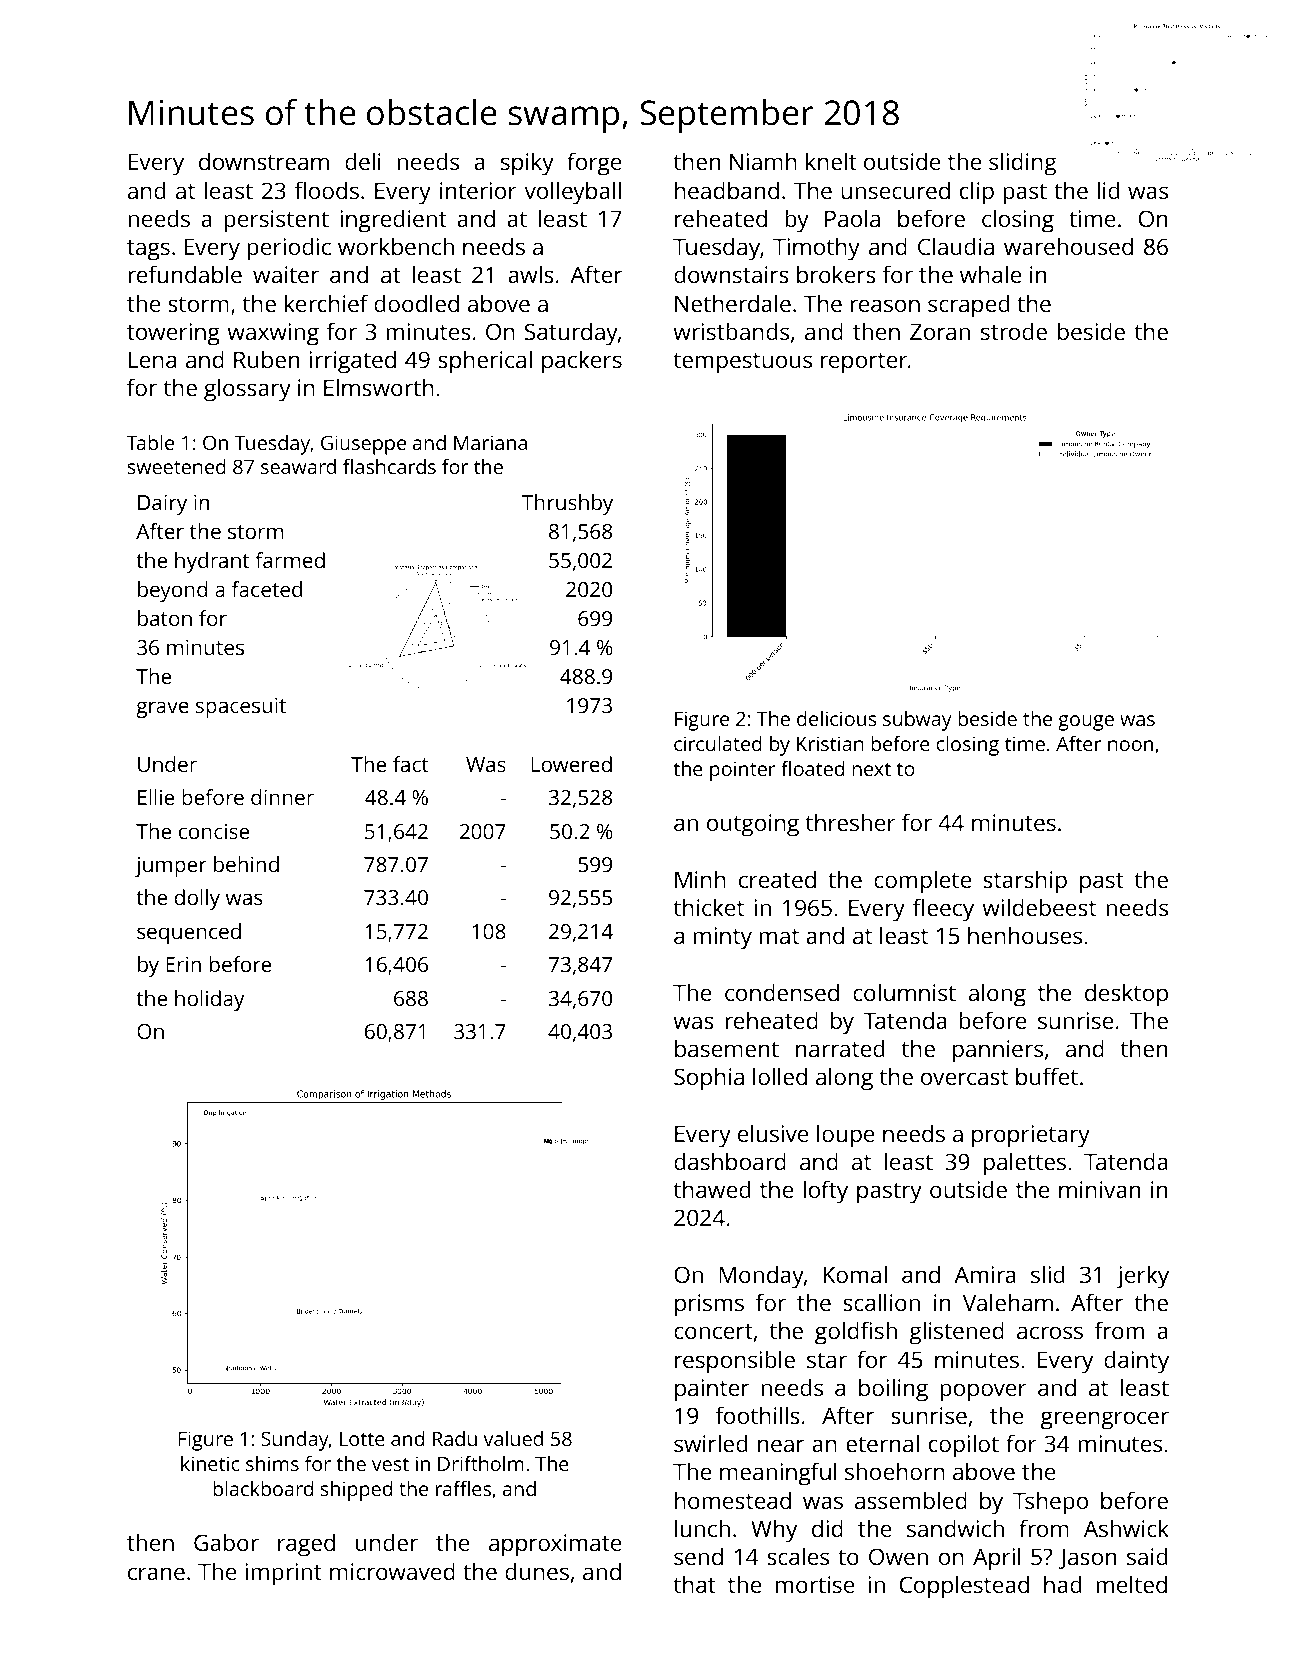  I want to click on knelt, so click(831, 161).
